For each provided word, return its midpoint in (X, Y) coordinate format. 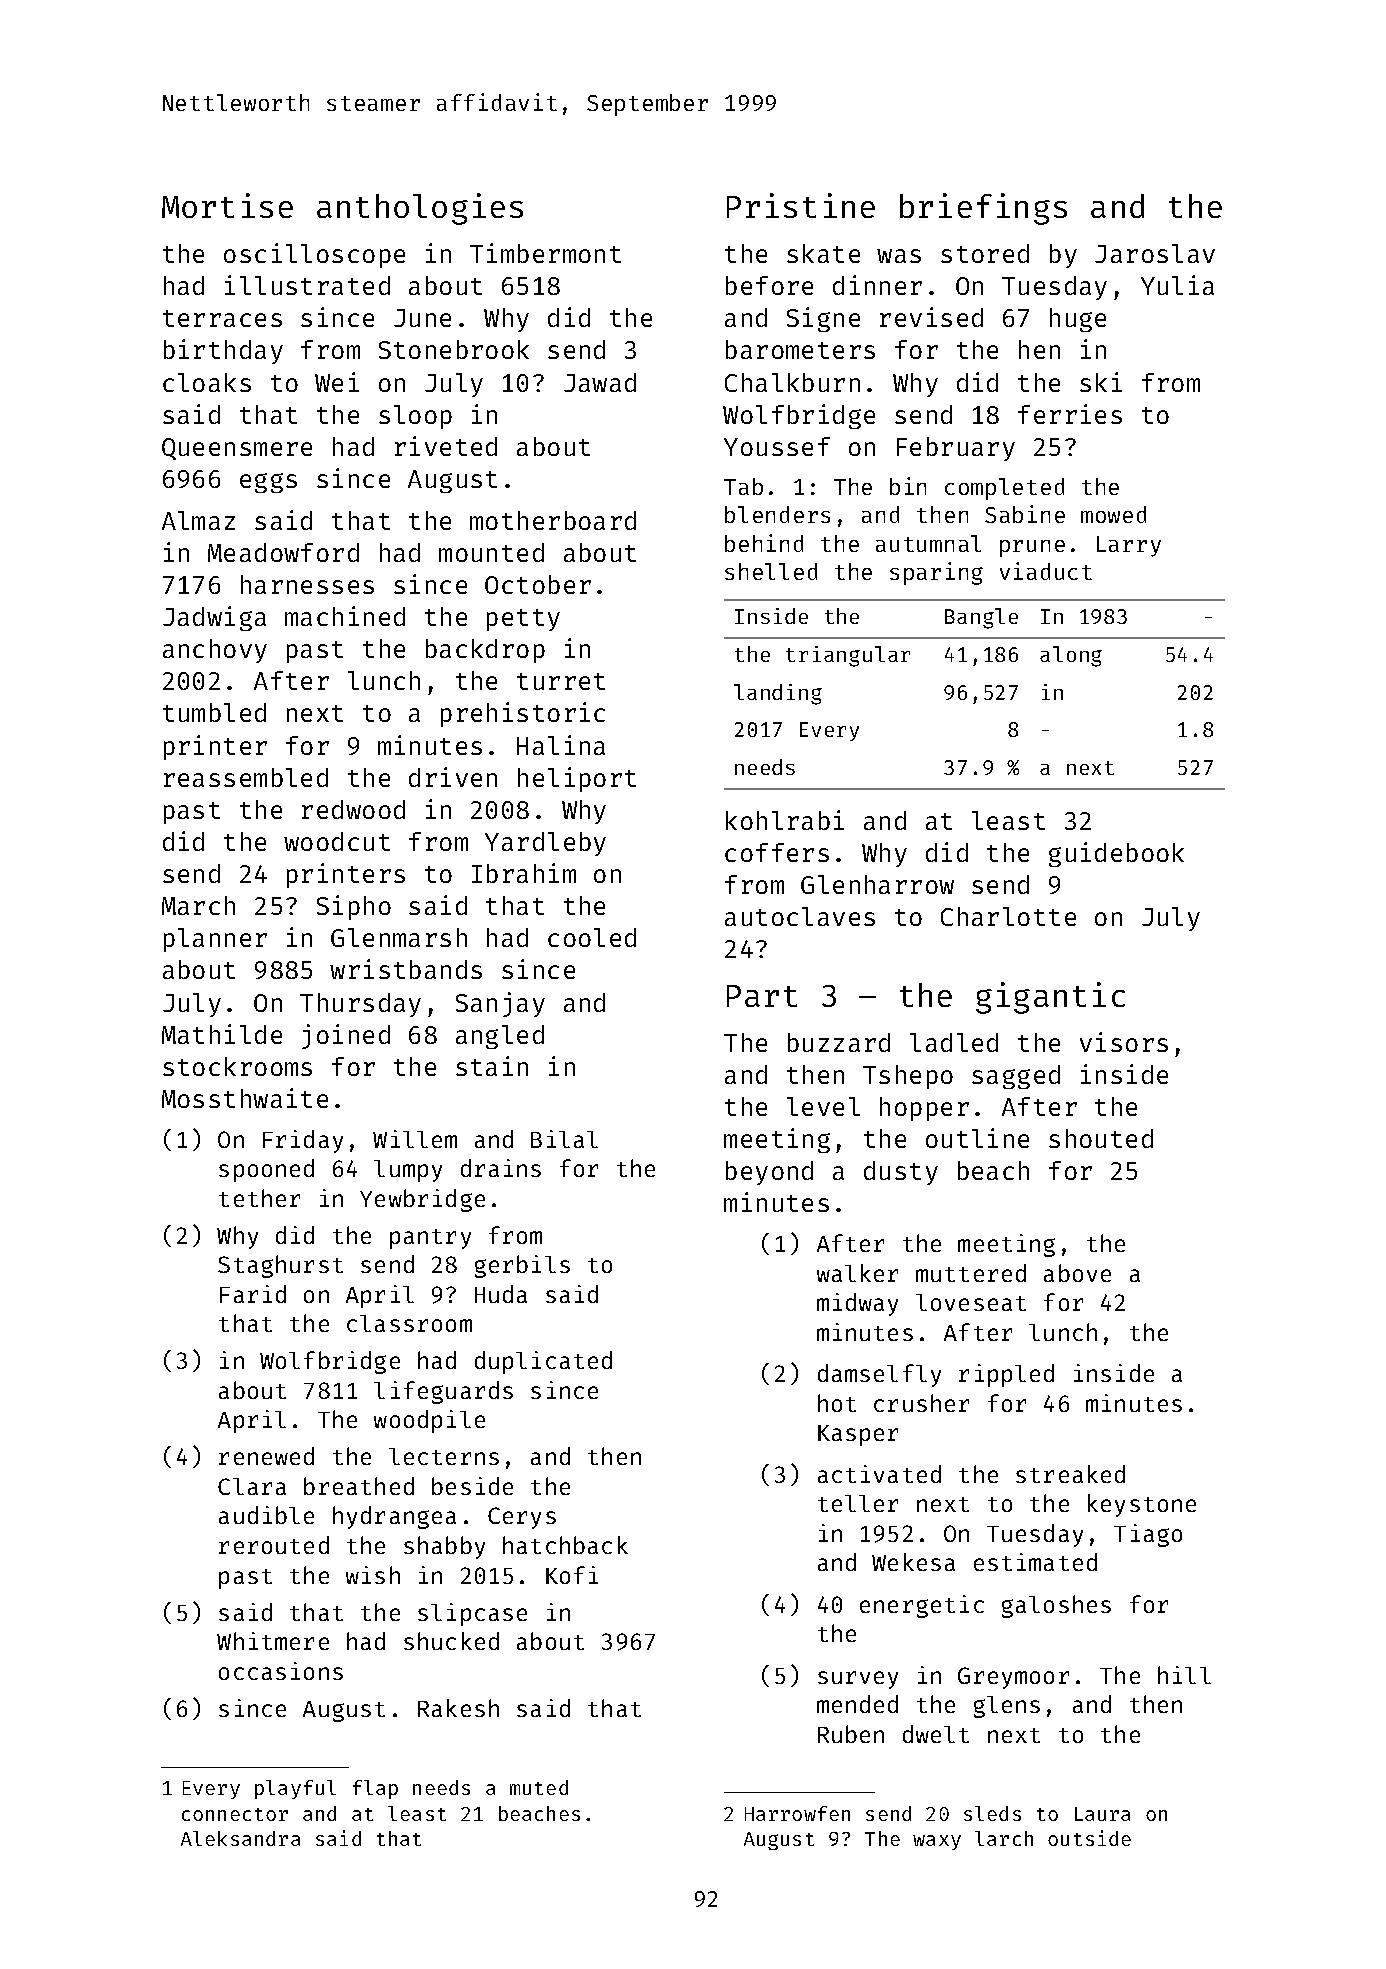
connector (235, 1814)
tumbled (214, 712)
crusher (921, 1403)
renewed (266, 1456)
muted (539, 1787)
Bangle (981, 618)
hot (837, 1403)
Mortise (227, 205)
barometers (800, 349)
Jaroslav (1155, 253)
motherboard (553, 520)
